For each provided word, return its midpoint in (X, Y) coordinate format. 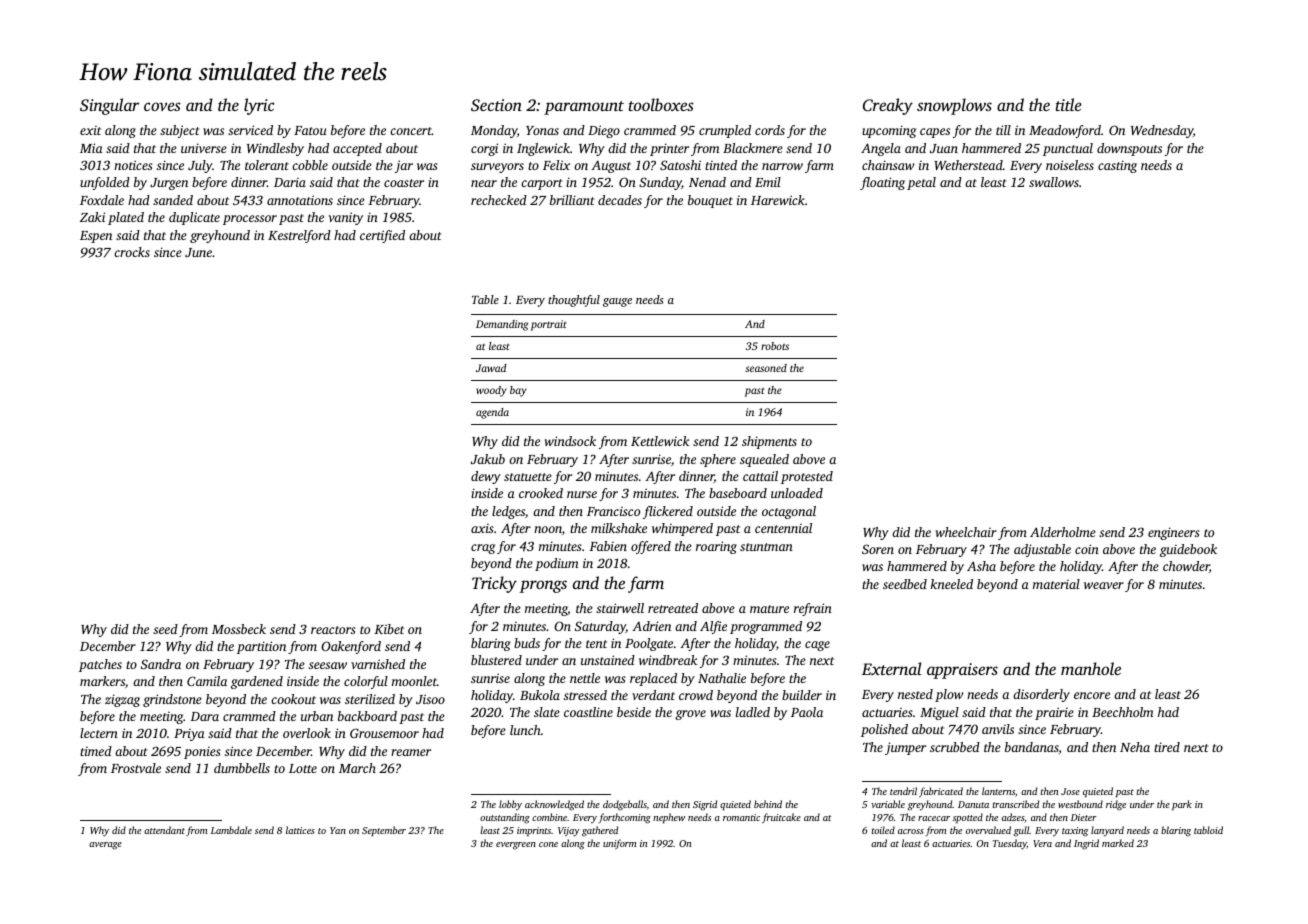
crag (483, 549)
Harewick (778, 200)
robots (775, 346)
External (892, 668)
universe (204, 148)
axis (482, 528)
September (384, 831)
